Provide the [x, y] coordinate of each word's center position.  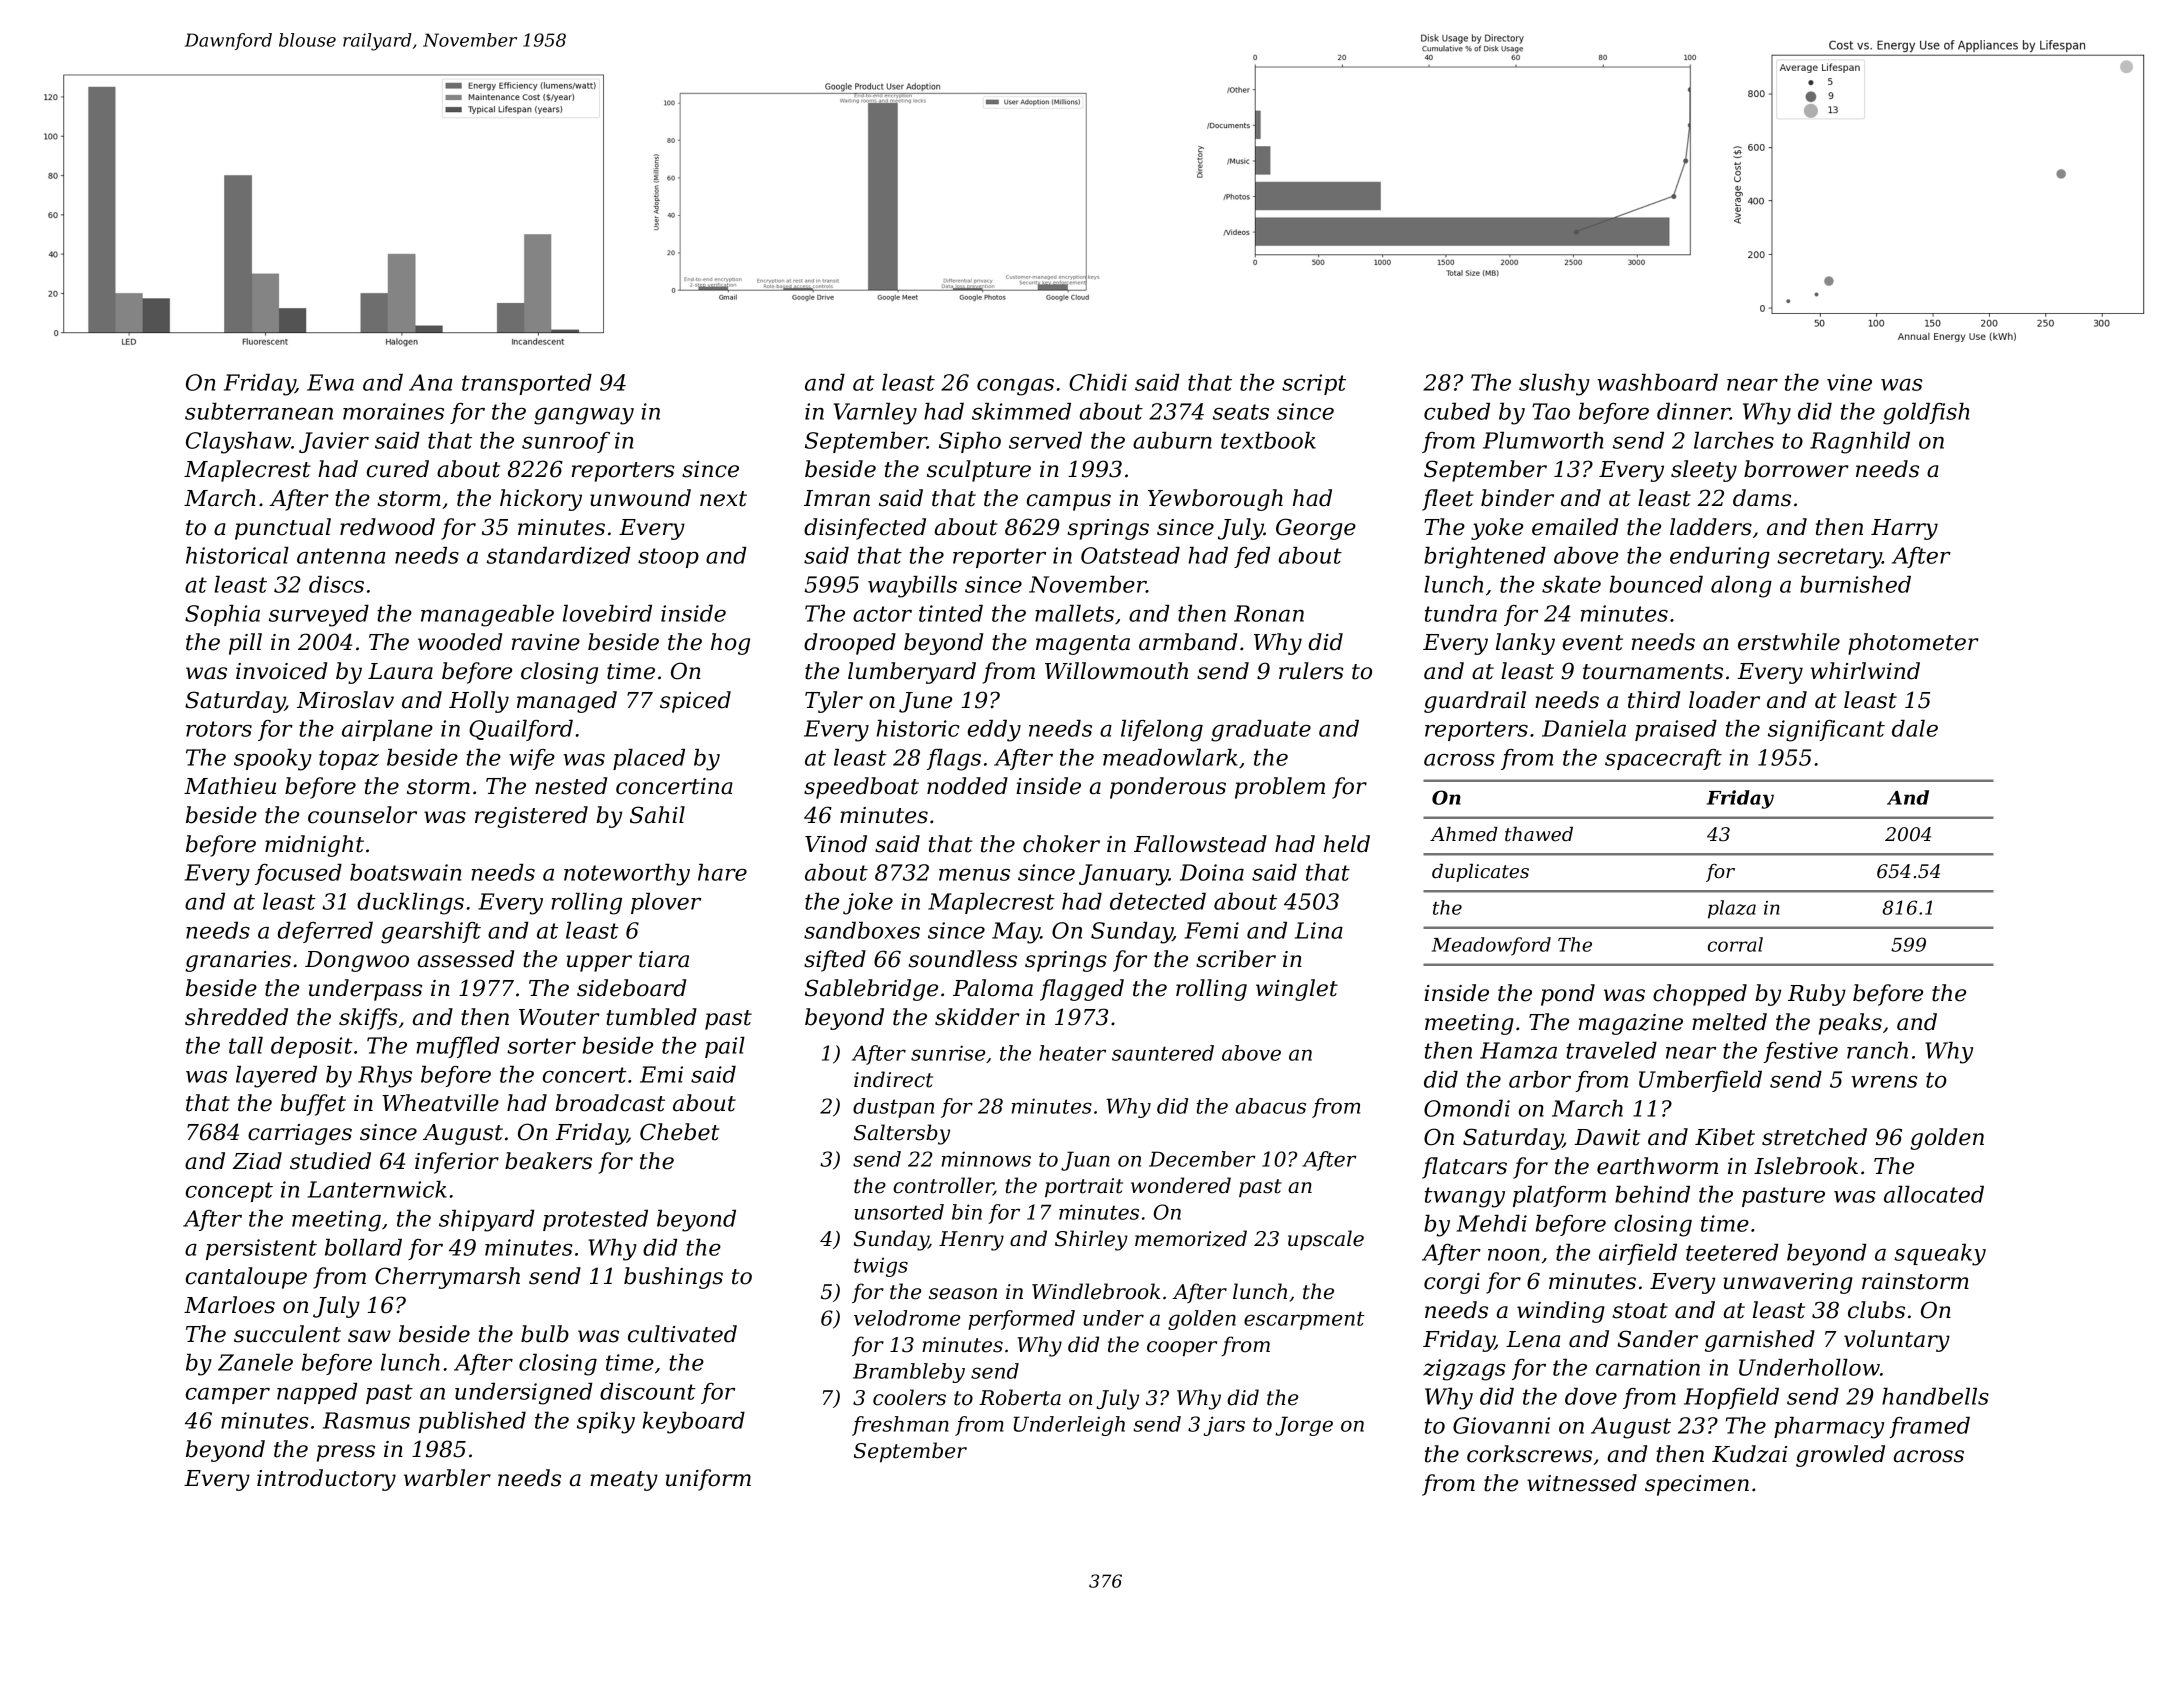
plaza [1732, 909]
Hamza [1518, 1050]
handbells [1935, 1396]
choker [1061, 844]
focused [298, 874]
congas [1015, 387]
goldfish [1926, 414]
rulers [1311, 671]
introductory [326, 1480]
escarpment [1304, 1320]
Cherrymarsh [447, 1278]
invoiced [281, 671]
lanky [1525, 644]
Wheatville [440, 1103]
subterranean [259, 411]
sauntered [1163, 1053]
